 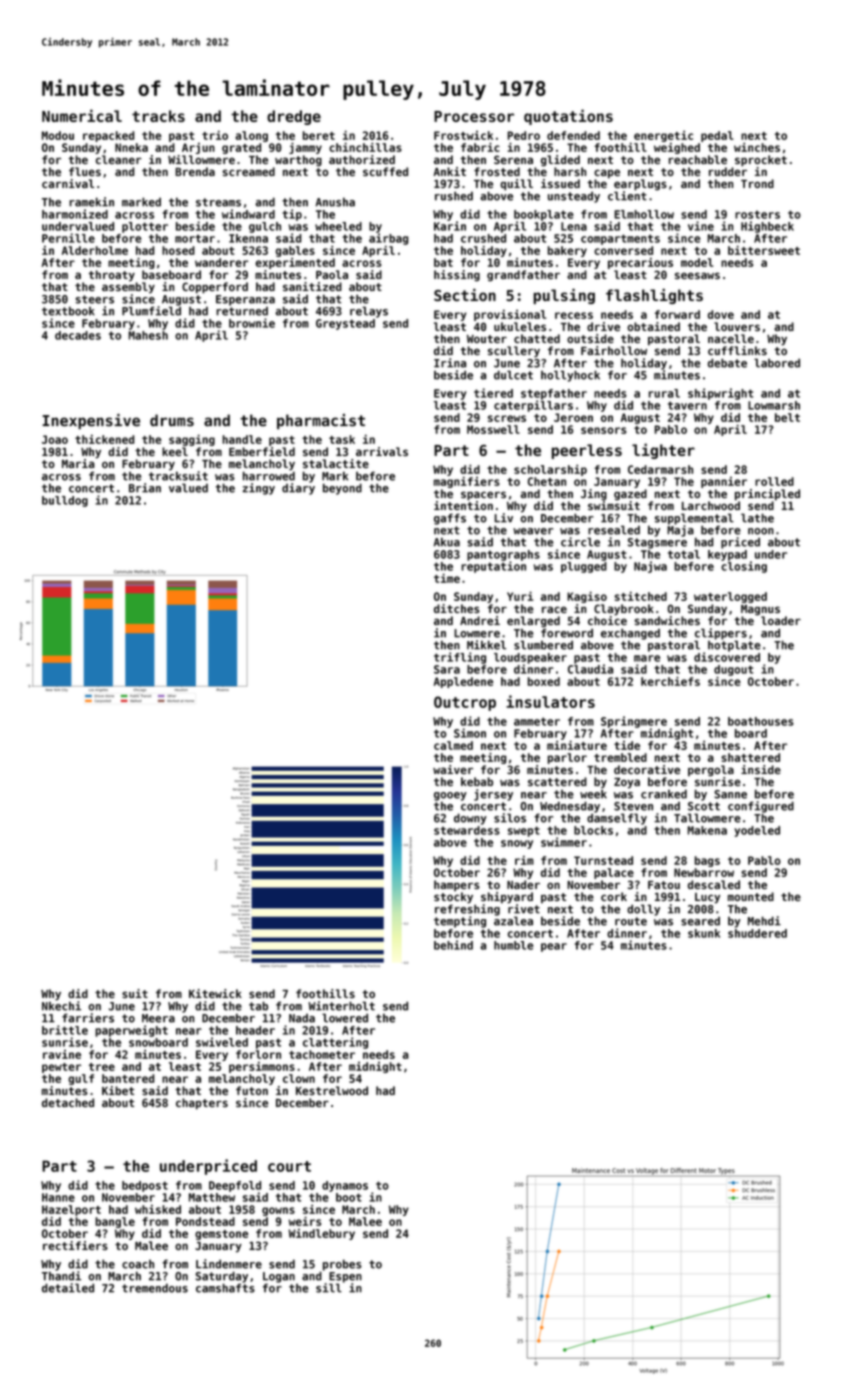 What do you see at coordinates (751, 896) in the image?
I see `mounted` at bounding box center [751, 896].
